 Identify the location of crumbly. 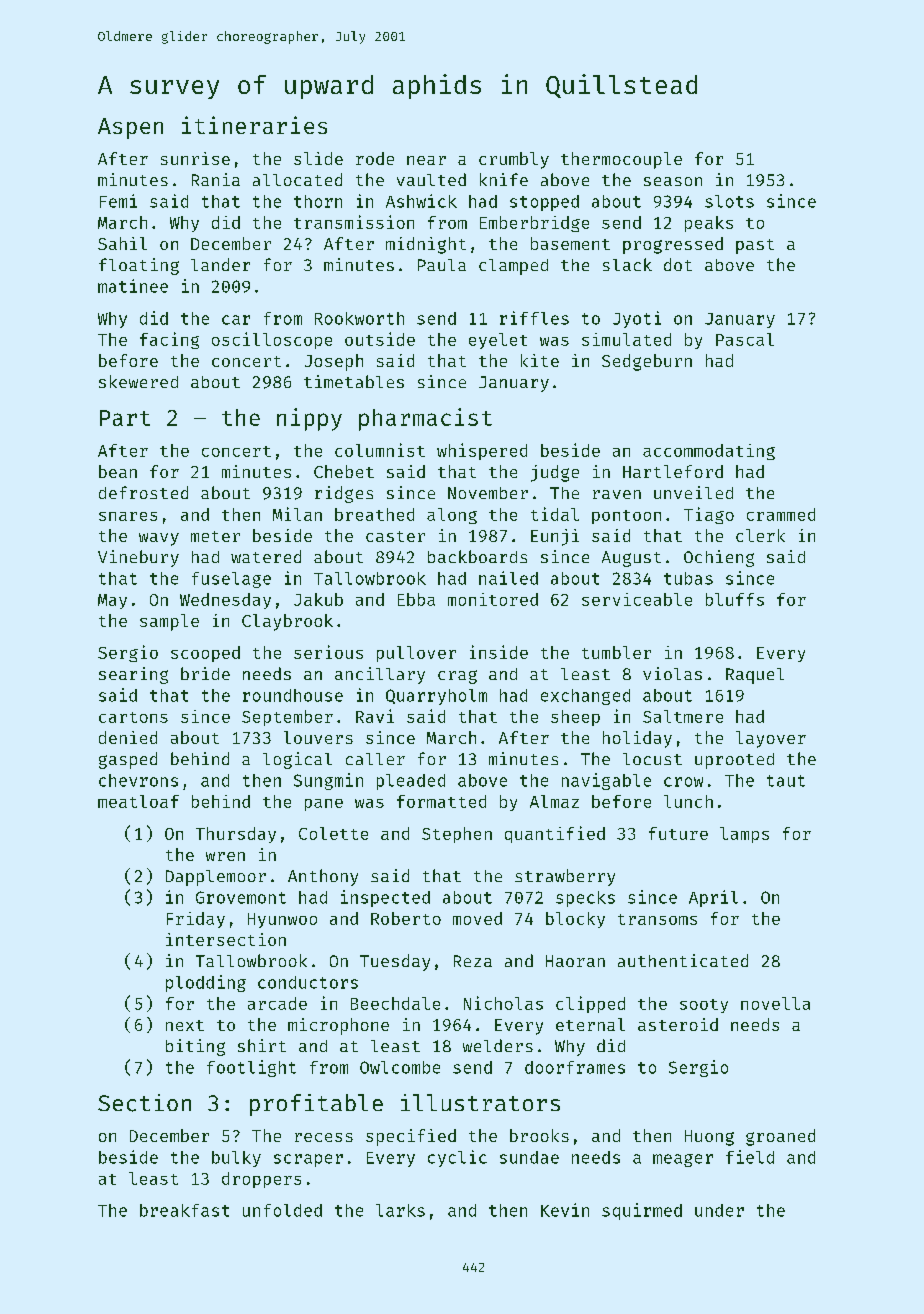
(514, 160).
